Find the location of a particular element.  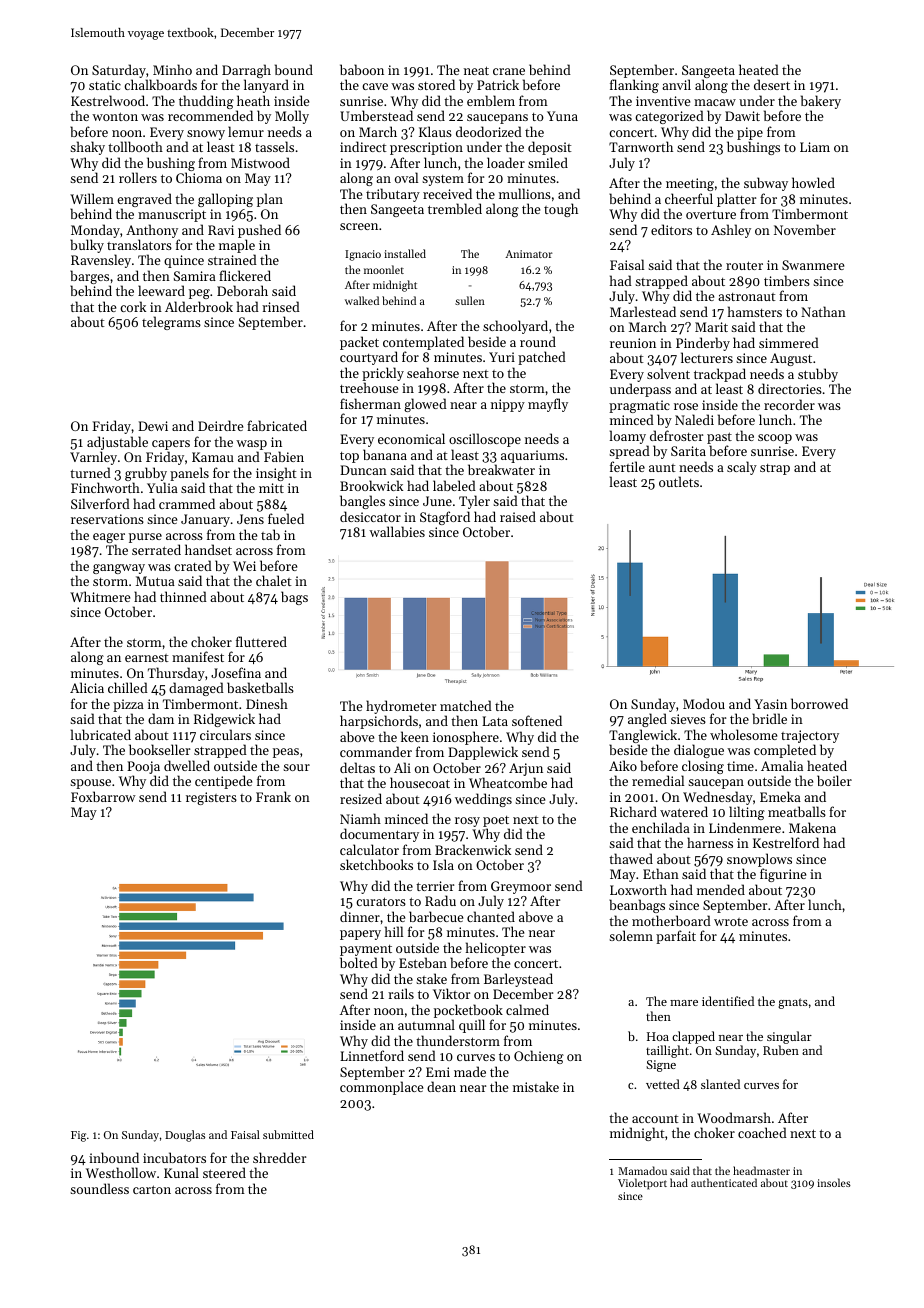

Kamau is located at coordinates (213, 457).
